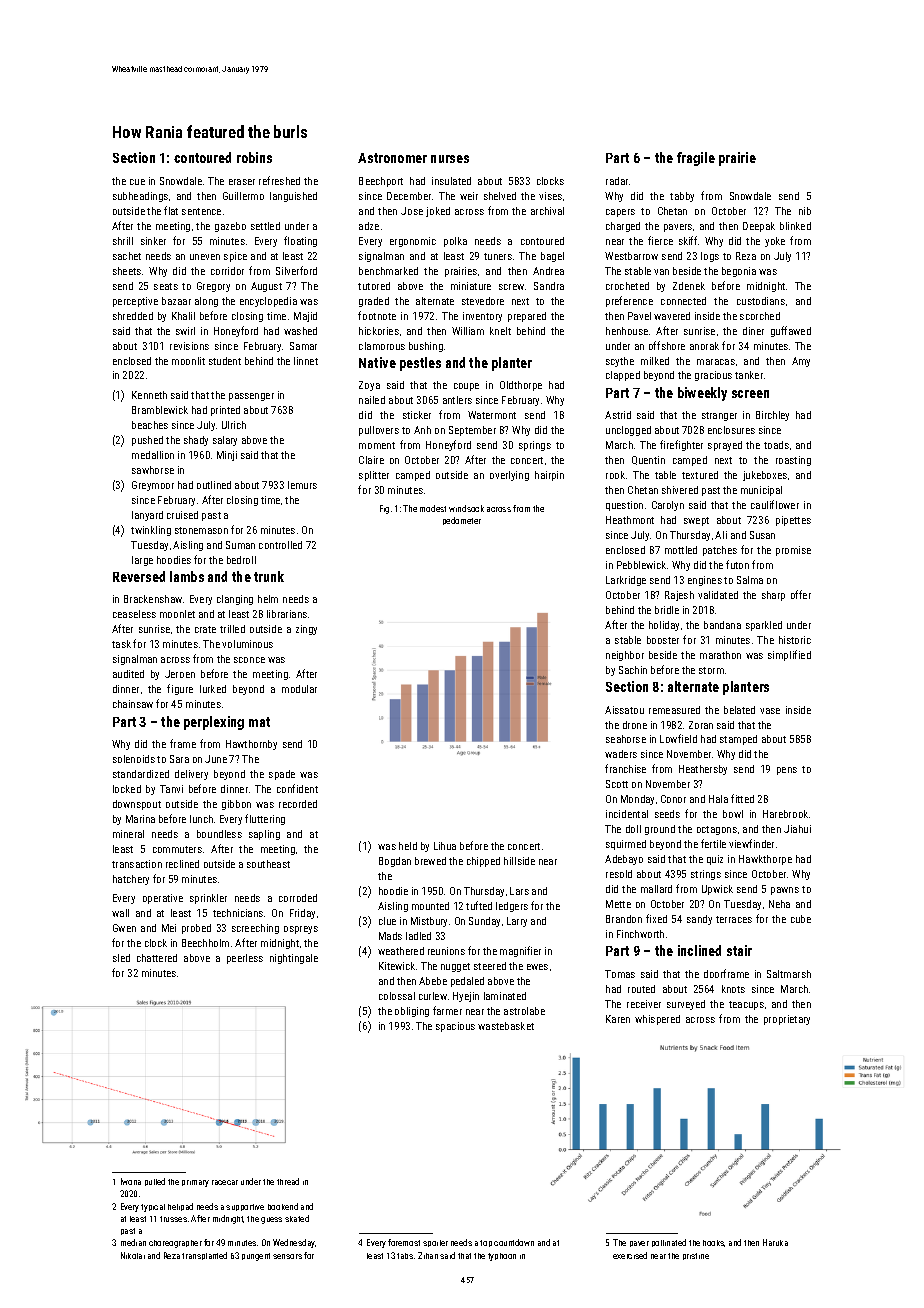 The height and width of the screenshot is (1308, 924). Describe the element at coordinates (299, 689) in the screenshot. I see `modular` at that location.
